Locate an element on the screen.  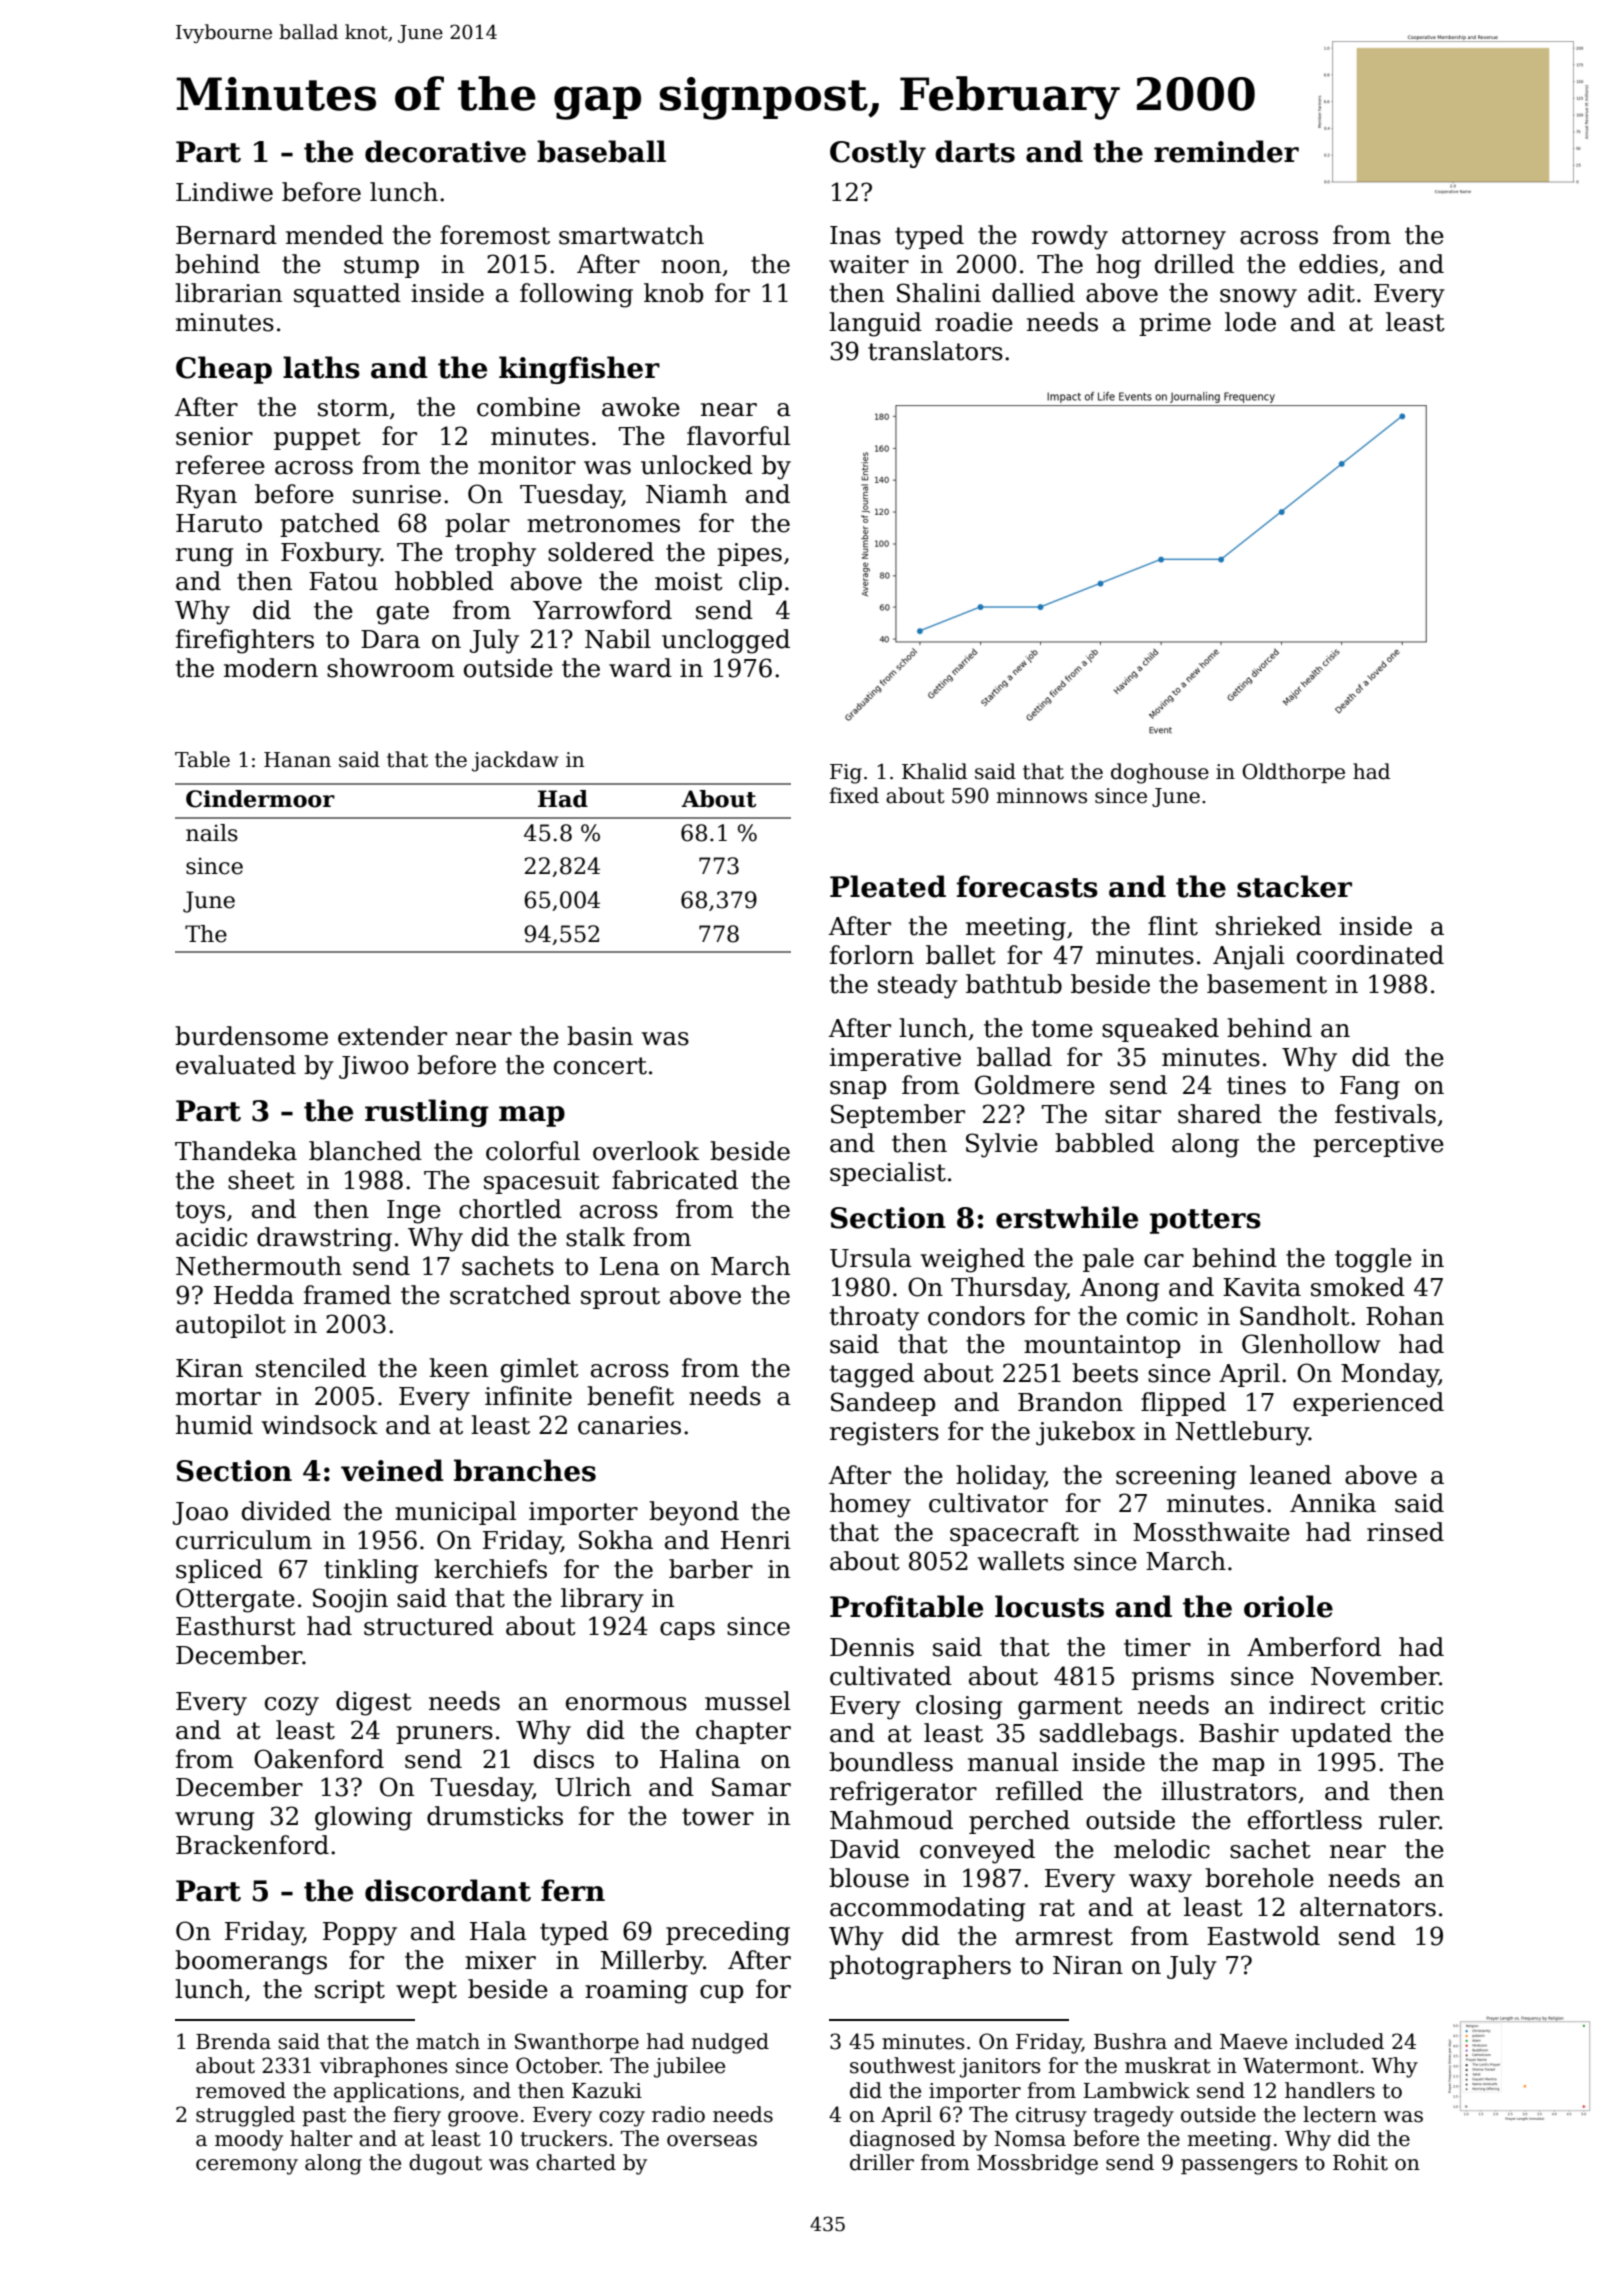
stacker is located at coordinates (1294, 886).
